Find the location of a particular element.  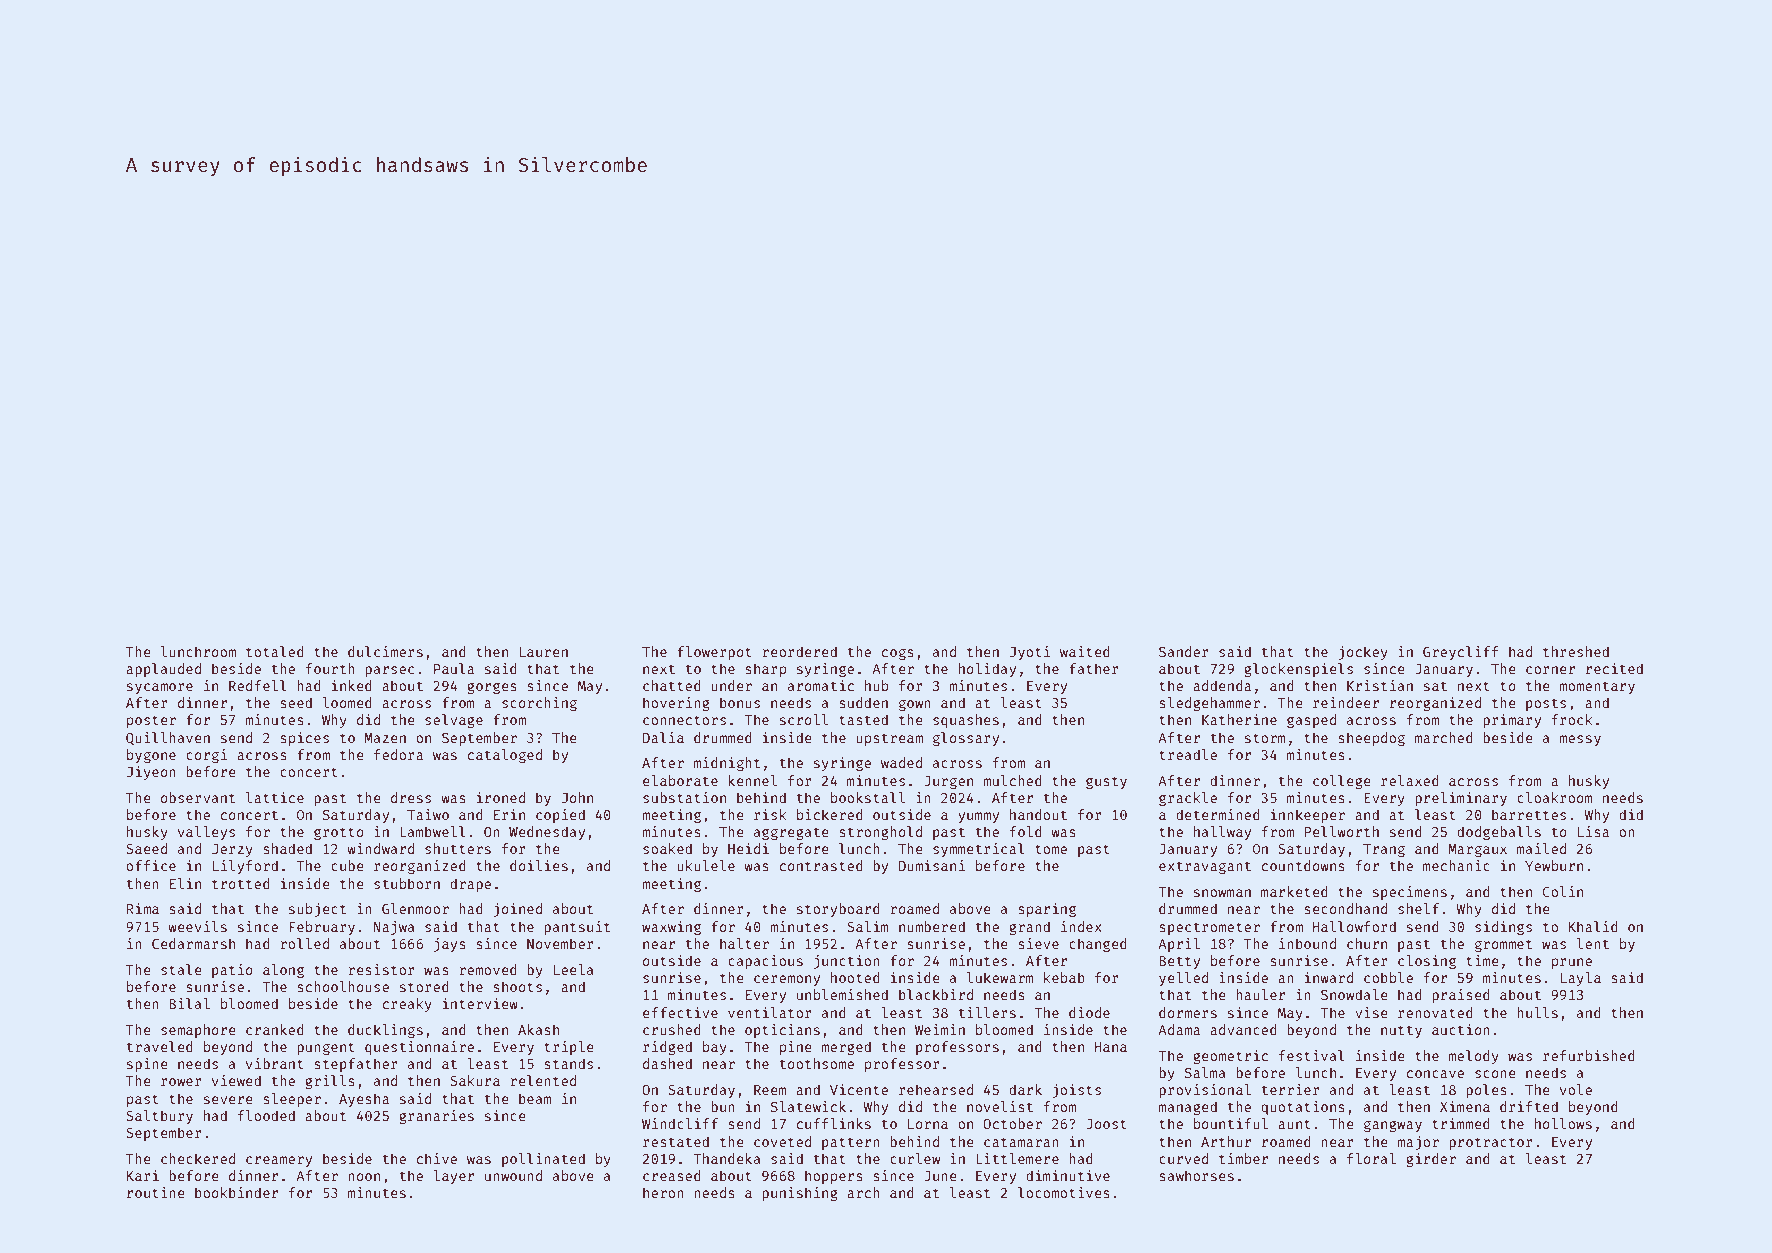

Kristian is located at coordinates (1380, 685).
